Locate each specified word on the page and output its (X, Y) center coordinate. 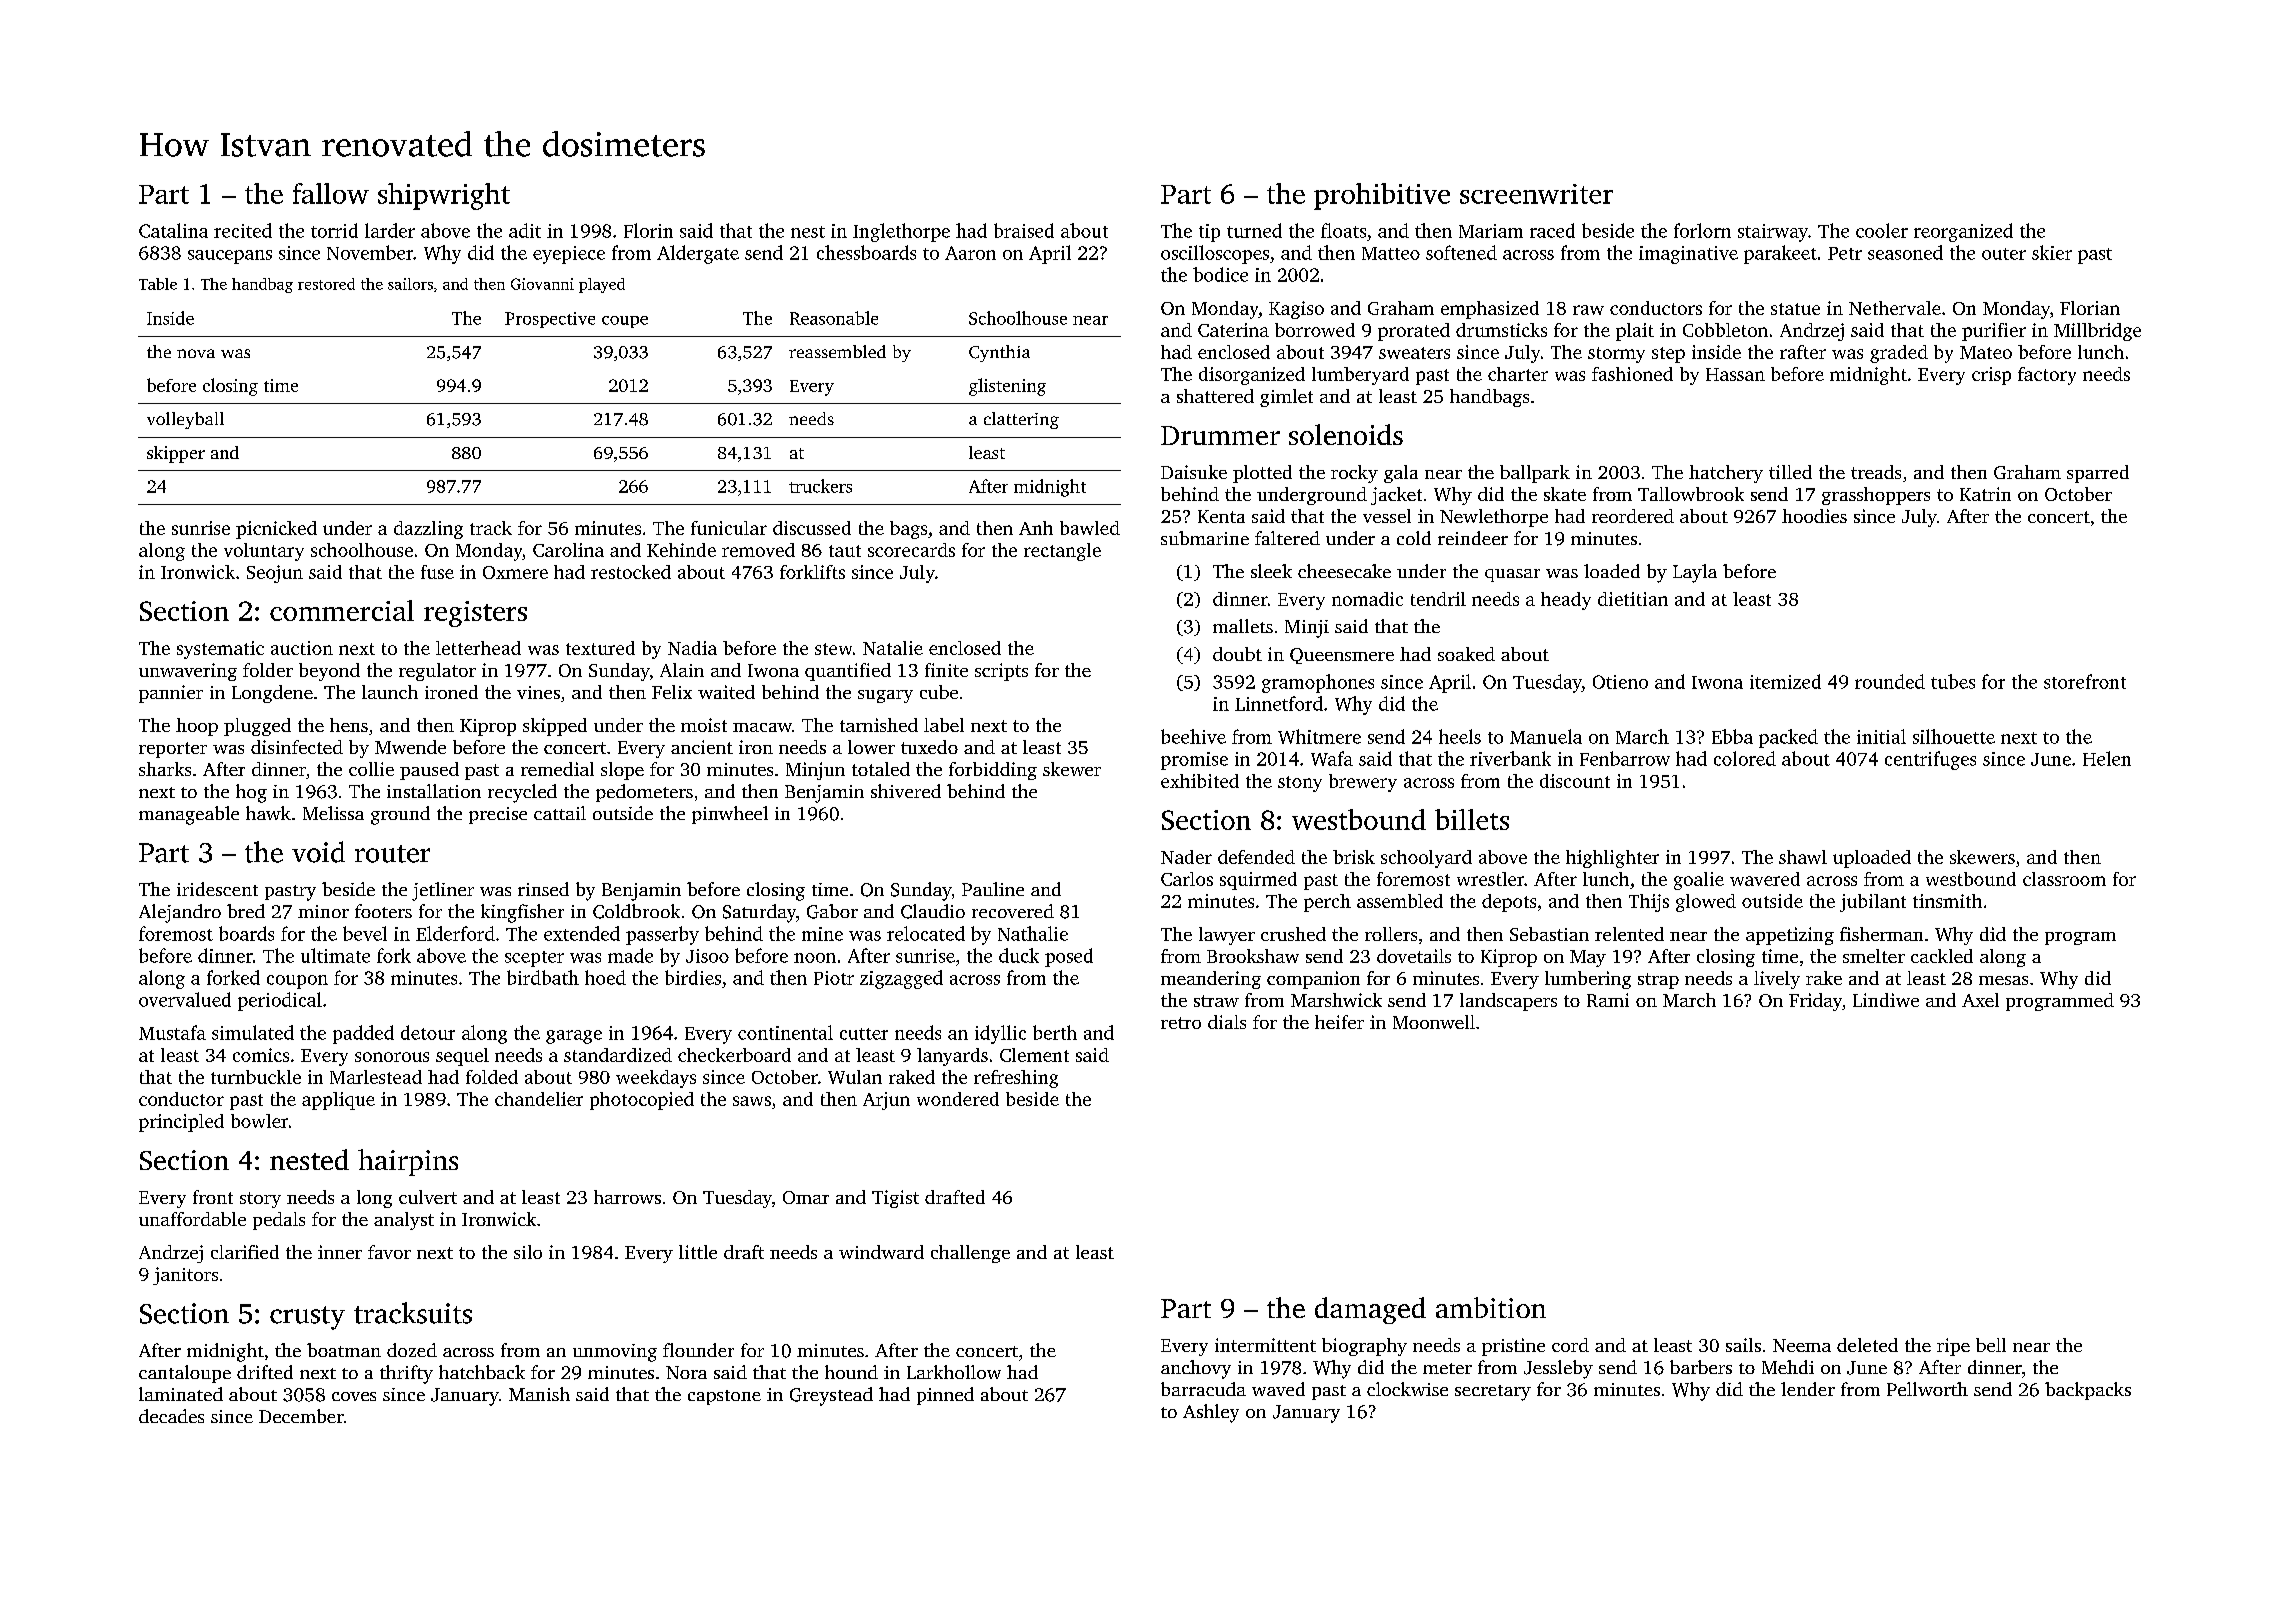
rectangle (1062, 552)
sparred (2098, 474)
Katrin (1985, 494)
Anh (1036, 528)
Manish (539, 1394)
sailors (410, 284)
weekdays (656, 1079)
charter (1518, 374)
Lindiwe (1886, 1000)
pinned (945, 1396)
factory (2047, 376)
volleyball (185, 420)
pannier (171, 694)
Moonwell (1434, 1022)
